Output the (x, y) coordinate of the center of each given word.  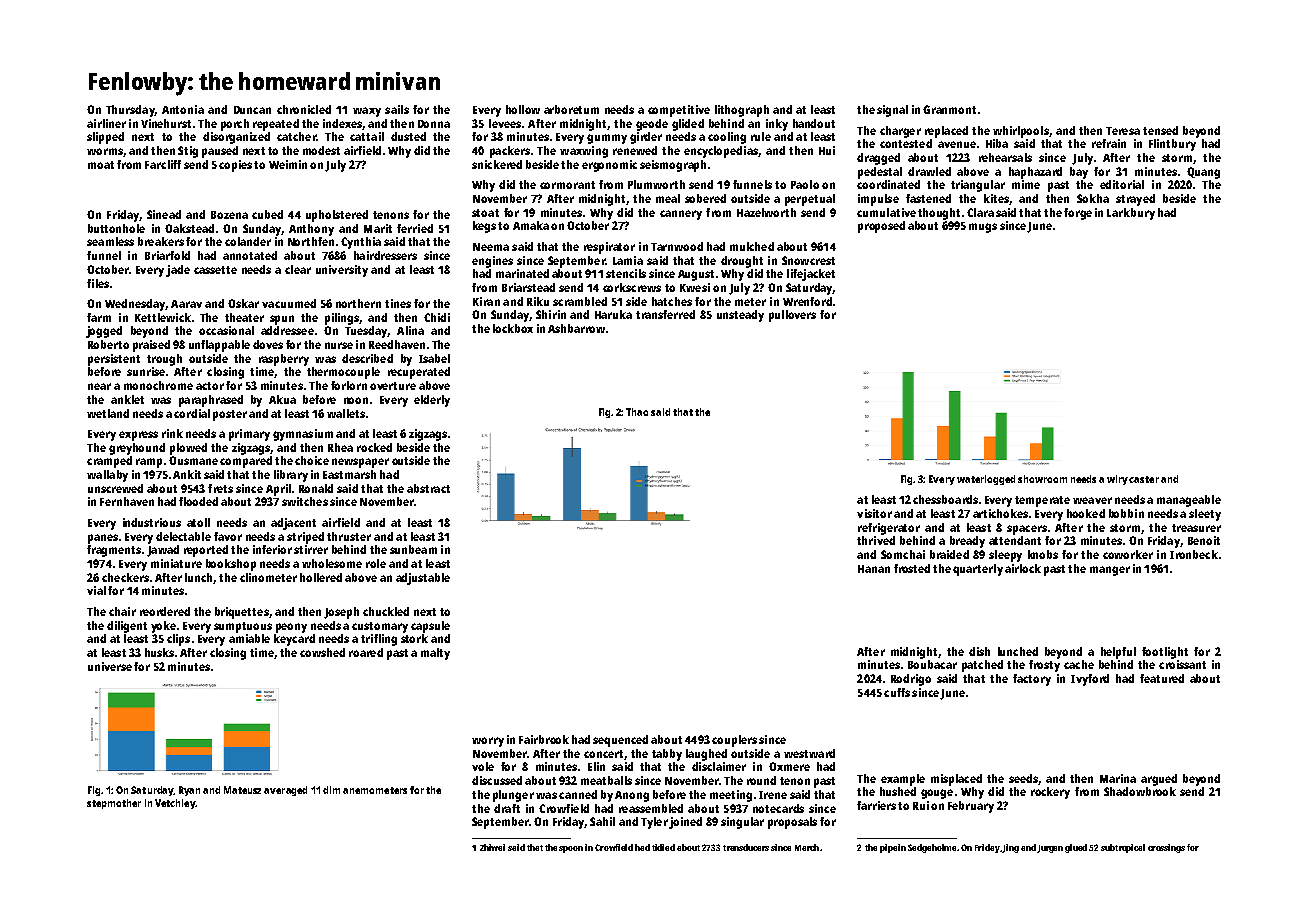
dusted (408, 136)
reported (206, 551)
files (98, 283)
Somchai (903, 554)
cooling (727, 138)
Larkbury (1131, 214)
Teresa (1123, 131)
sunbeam (413, 549)
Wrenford (807, 301)
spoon (571, 849)
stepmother (114, 804)
